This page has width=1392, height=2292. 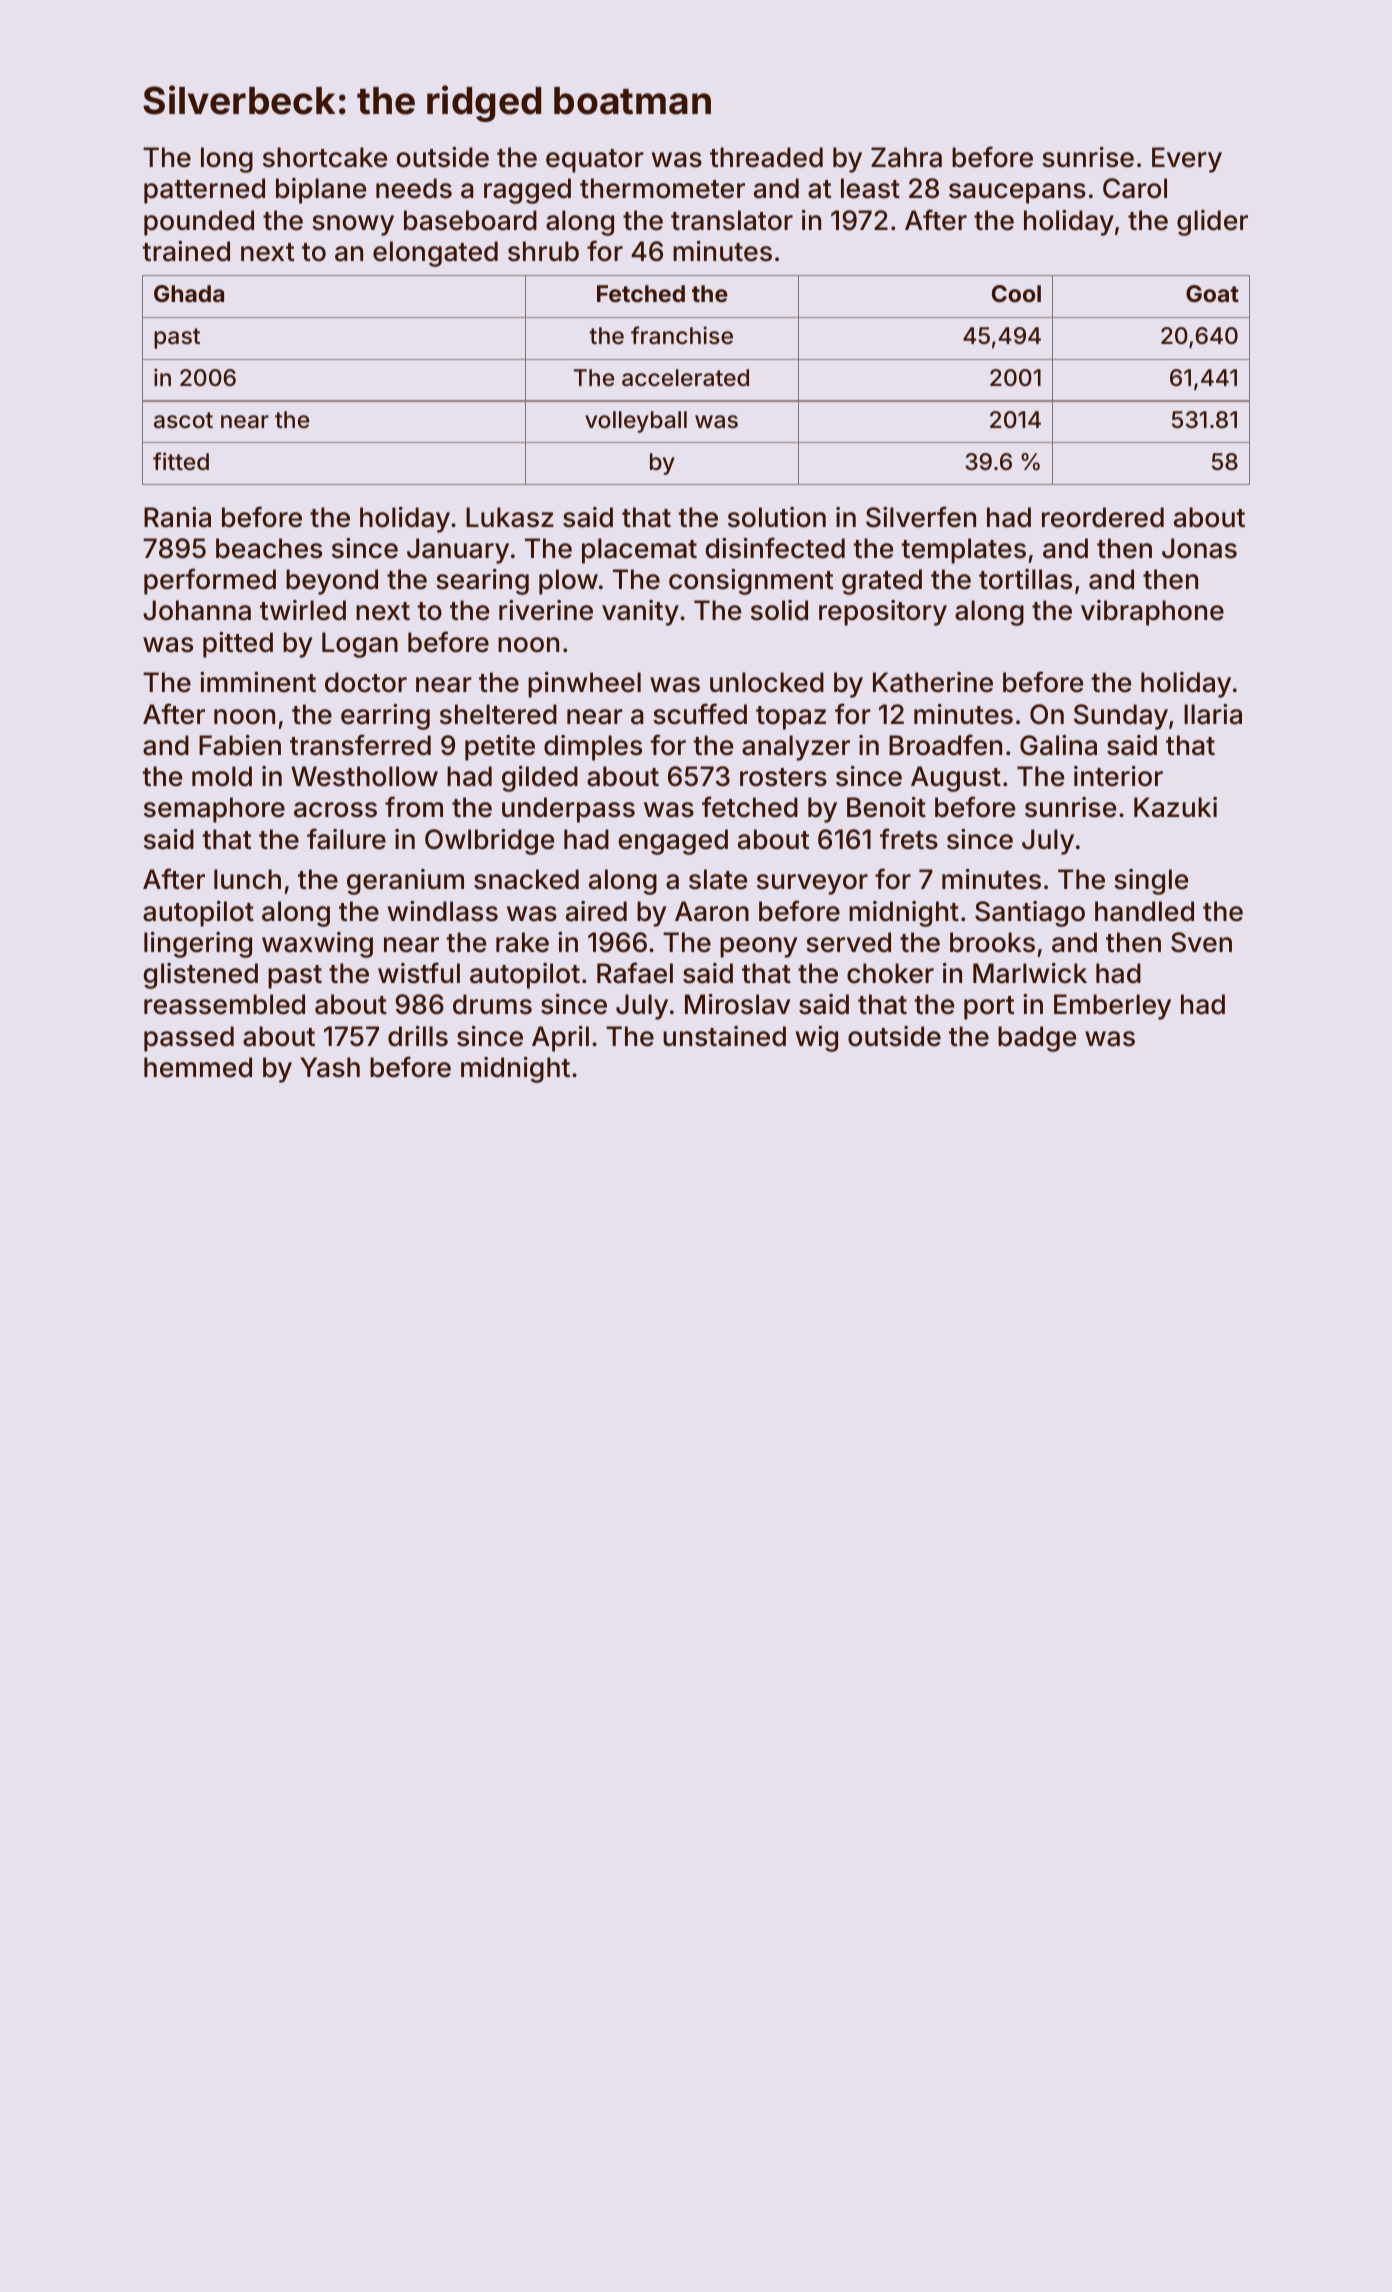 I want to click on surveyor, so click(x=812, y=884).
